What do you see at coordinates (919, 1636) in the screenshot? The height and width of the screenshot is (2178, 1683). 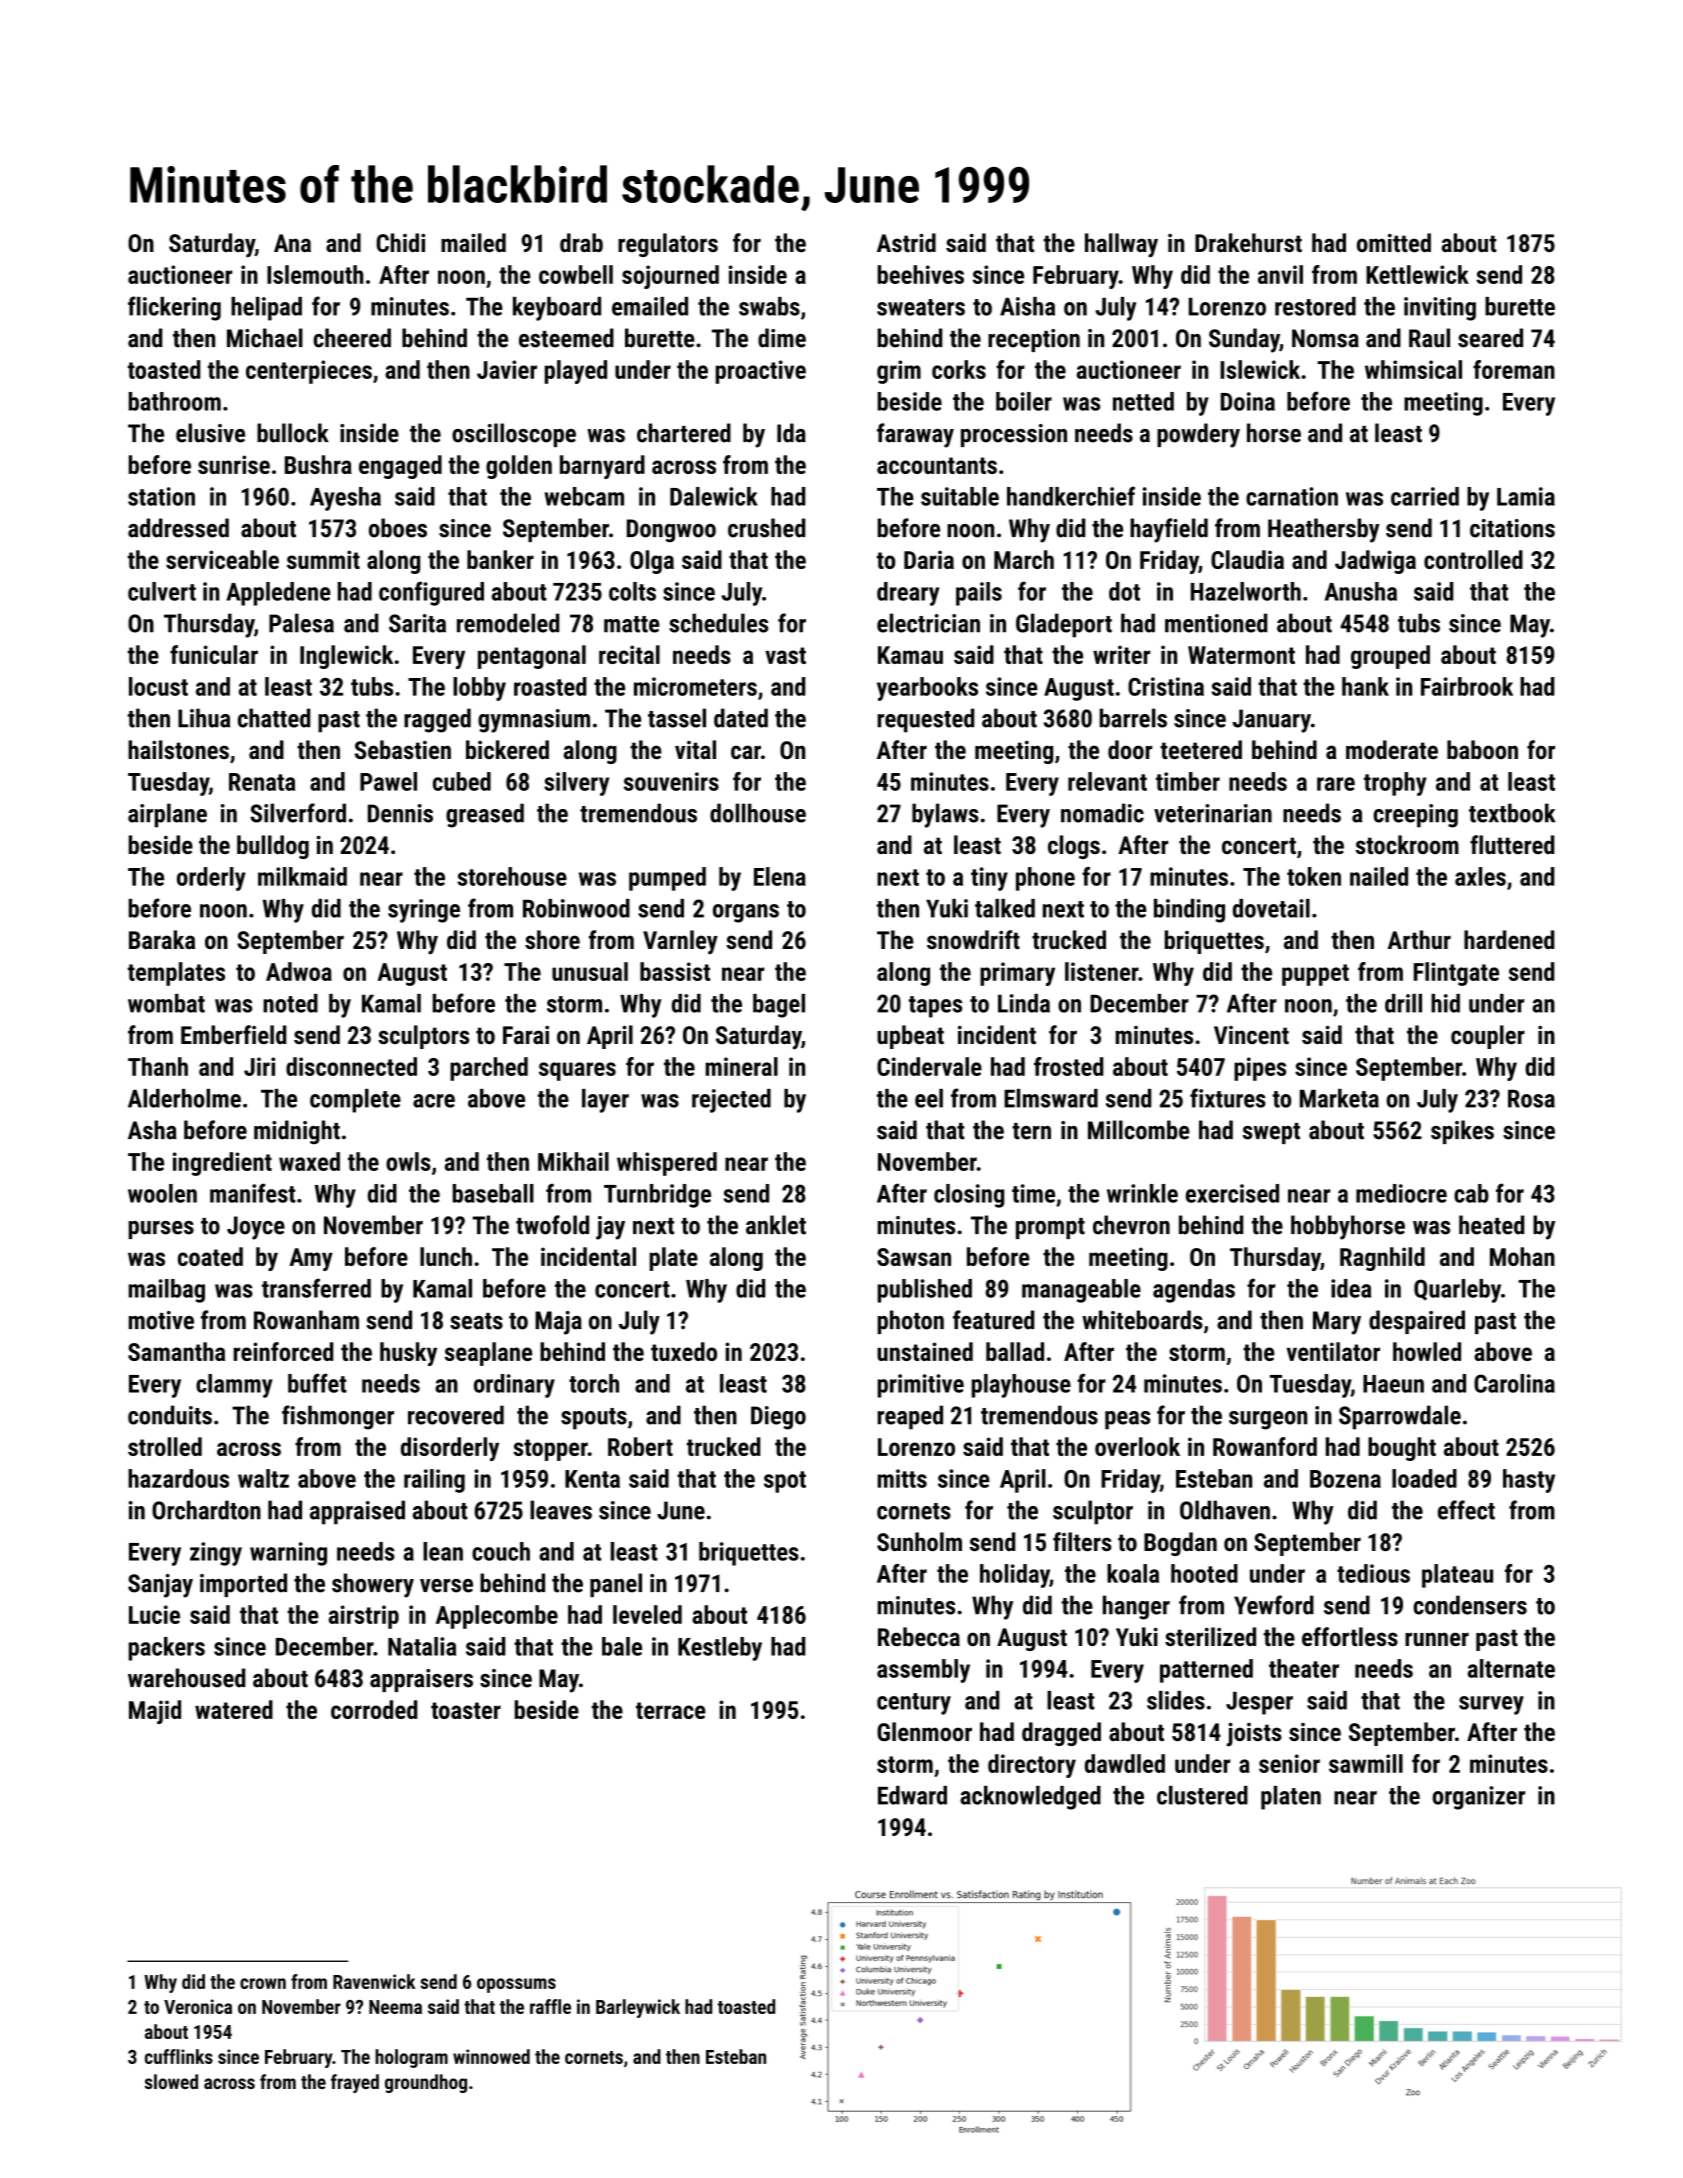 I see `Rebecca` at bounding box center [919, 1636].
